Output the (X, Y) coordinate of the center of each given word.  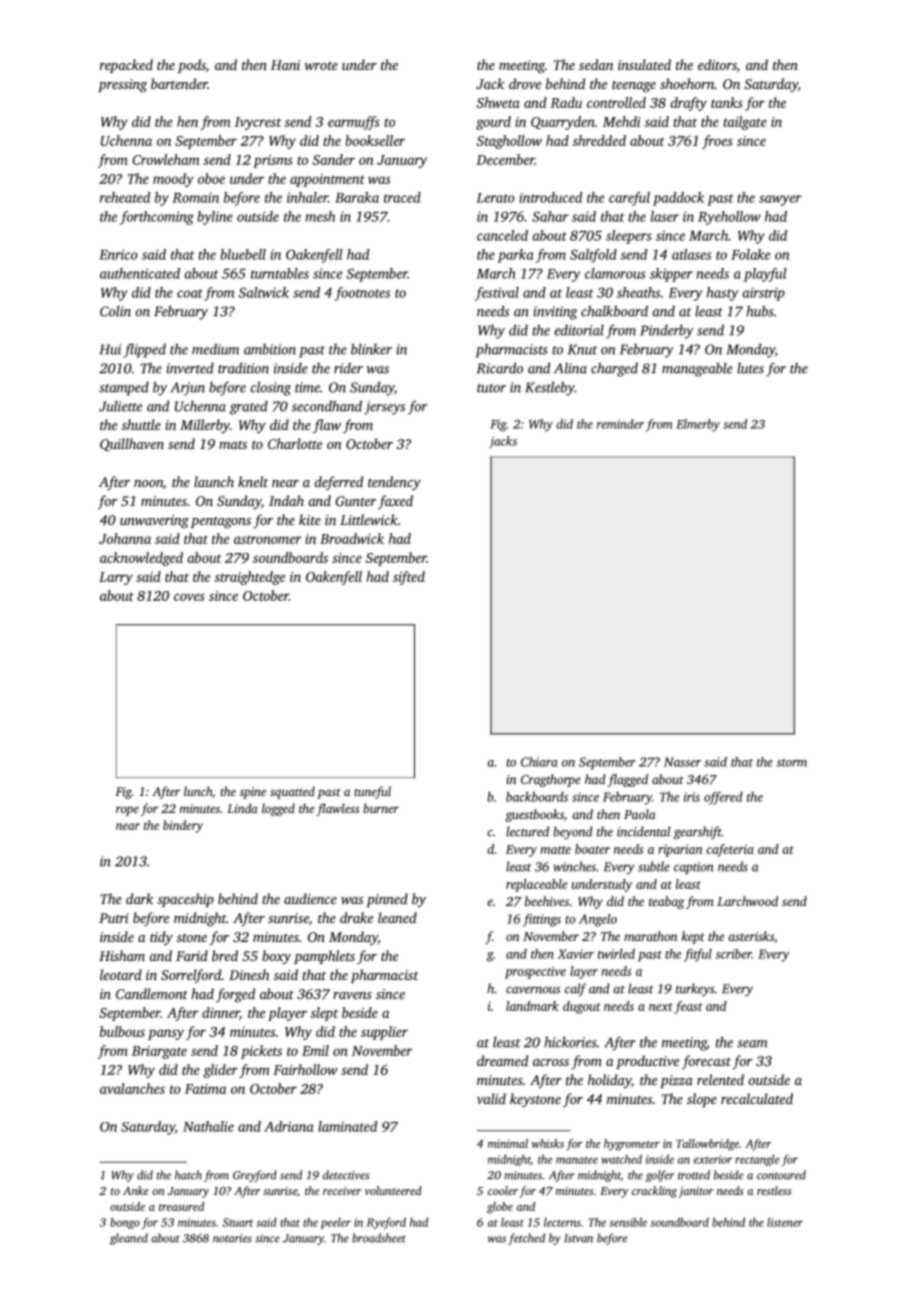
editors (717, 64)
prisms (273, 161)
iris (692, 797)
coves (189, 597)
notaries (232, 1238)
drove (525, 83)
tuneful (372, 792)
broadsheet (379, 1238)
